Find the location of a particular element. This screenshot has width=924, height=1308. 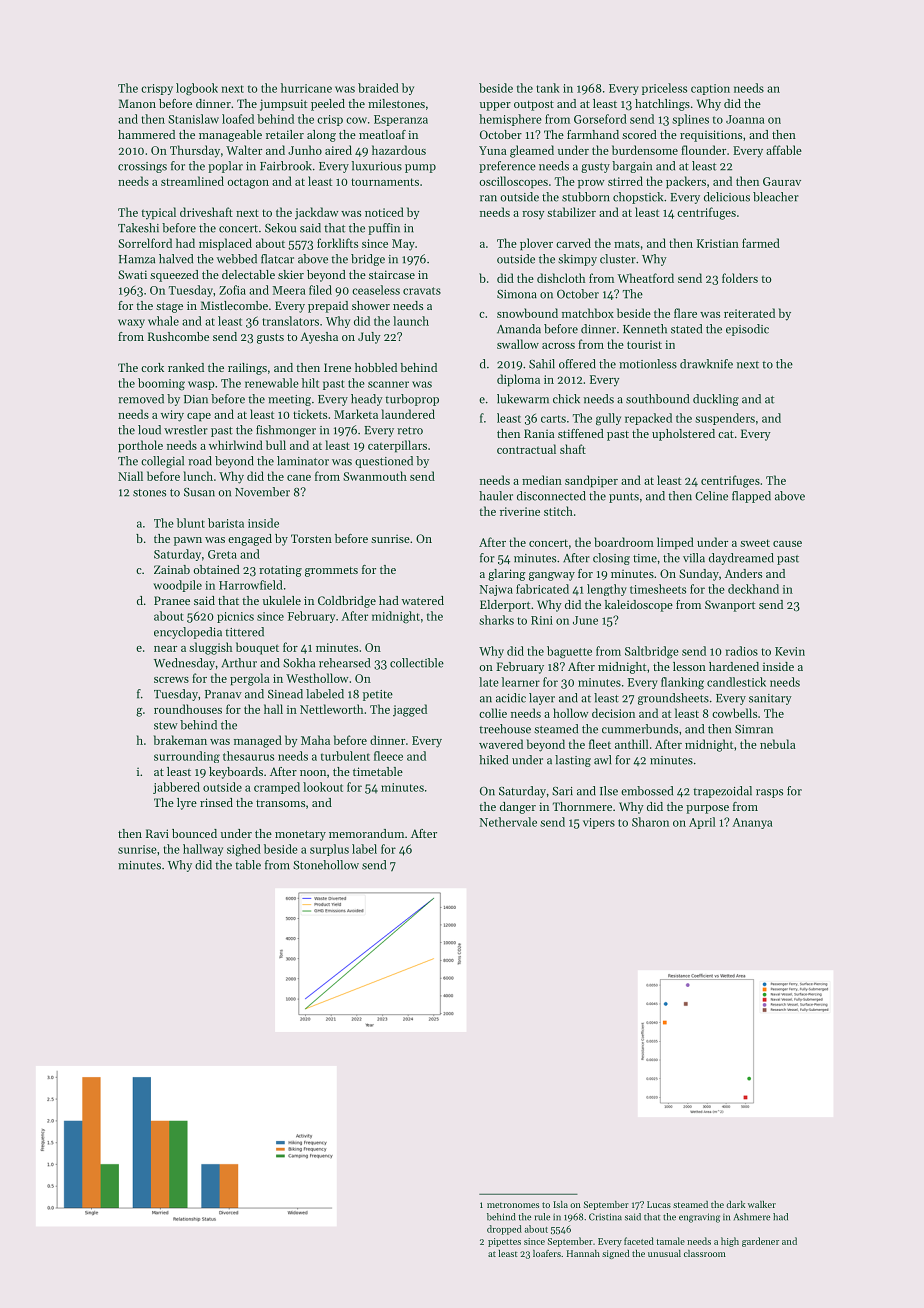

Ananya is located at coordinates (752, 823).
